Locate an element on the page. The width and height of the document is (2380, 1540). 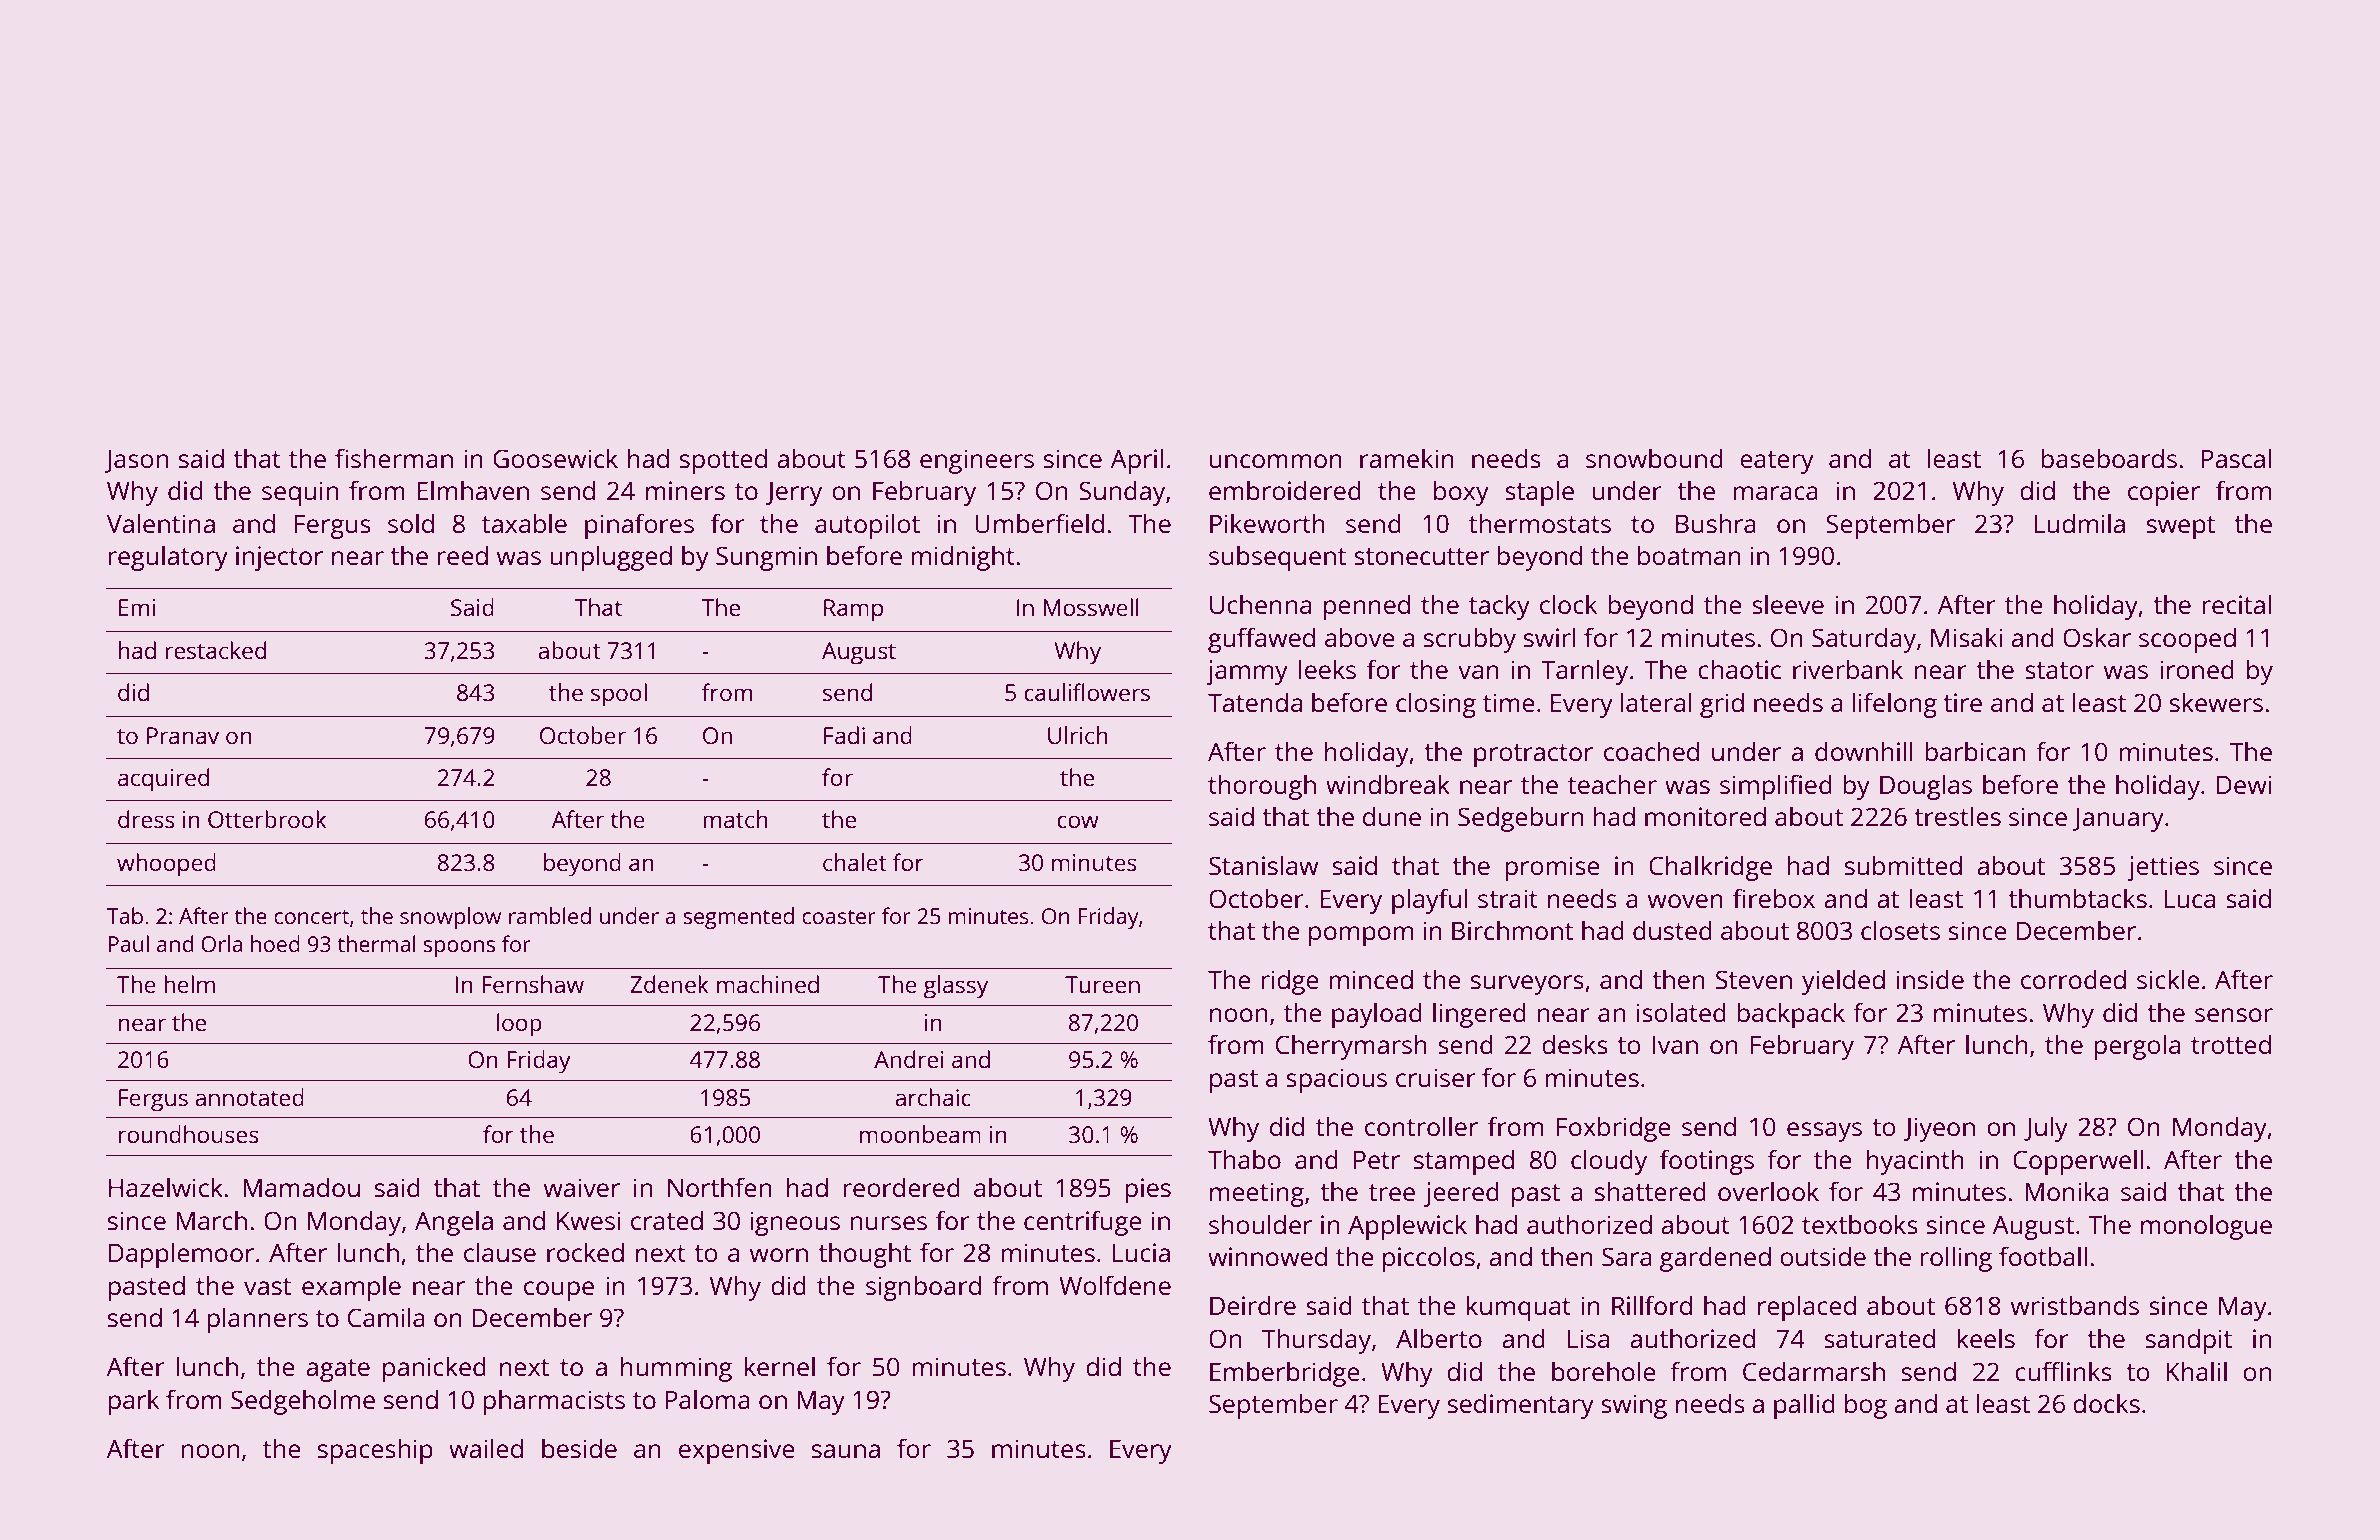
docks is located at coordinates (2106, 1403).
